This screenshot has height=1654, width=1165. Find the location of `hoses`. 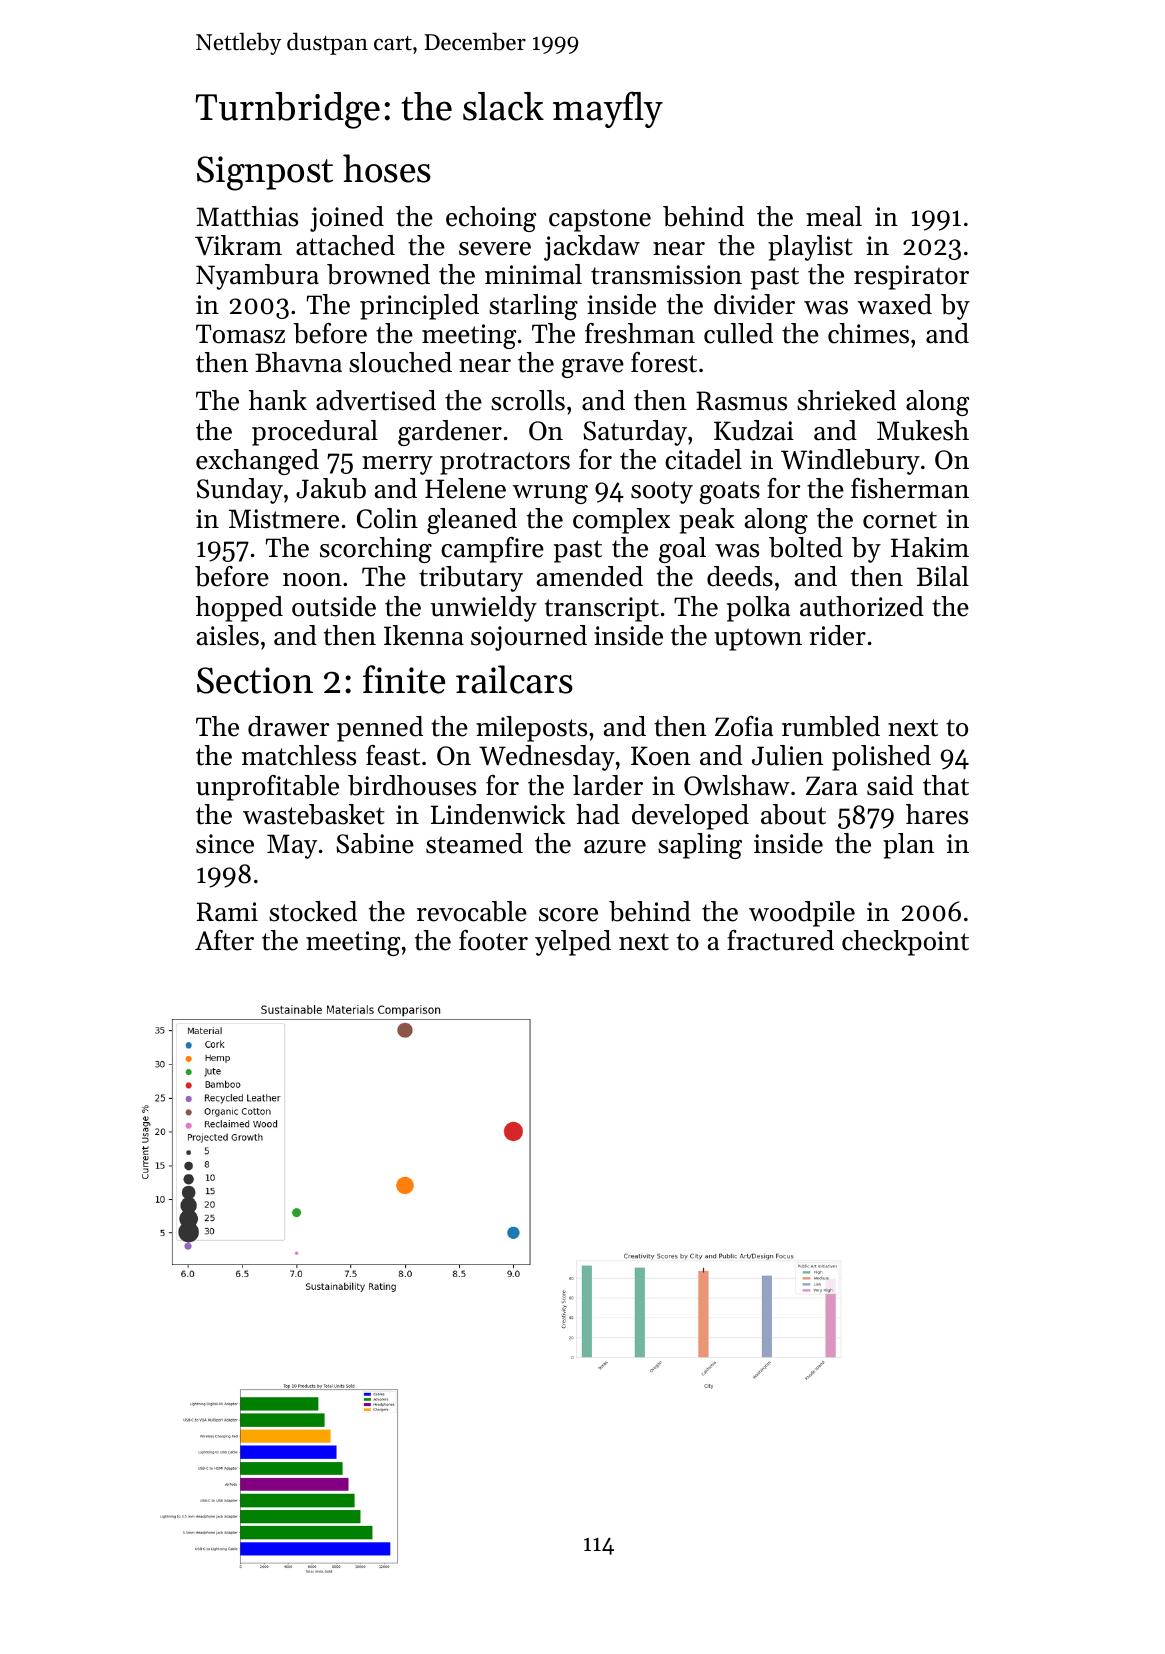

hoses is located at coordinates (387, 168).
